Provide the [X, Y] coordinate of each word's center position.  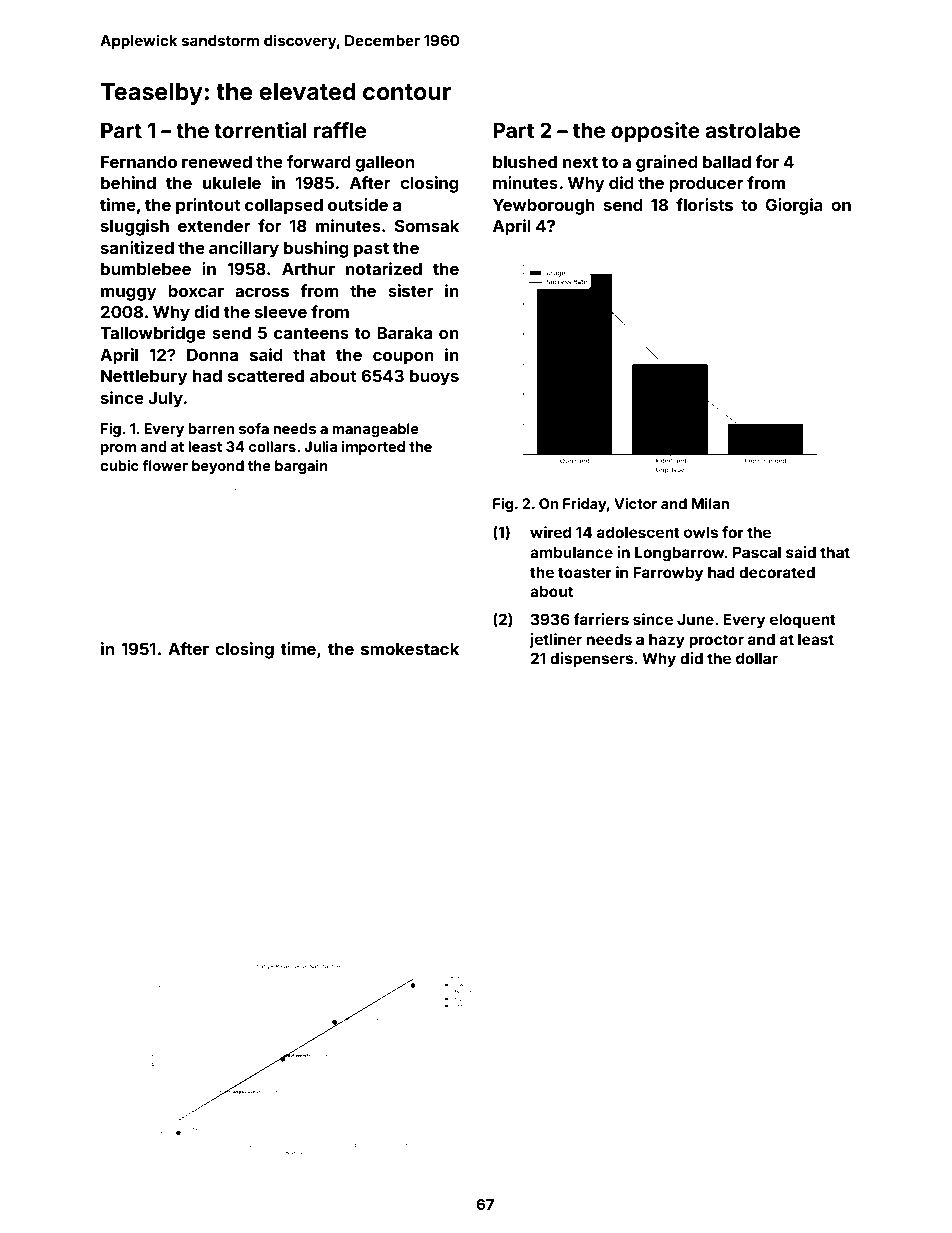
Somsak [426, 225]
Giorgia [794, 206]
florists [704, 204]
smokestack [410, 649]
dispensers [591, 659]
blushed [525, 162]
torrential [260, 130]
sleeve [281, 312]
